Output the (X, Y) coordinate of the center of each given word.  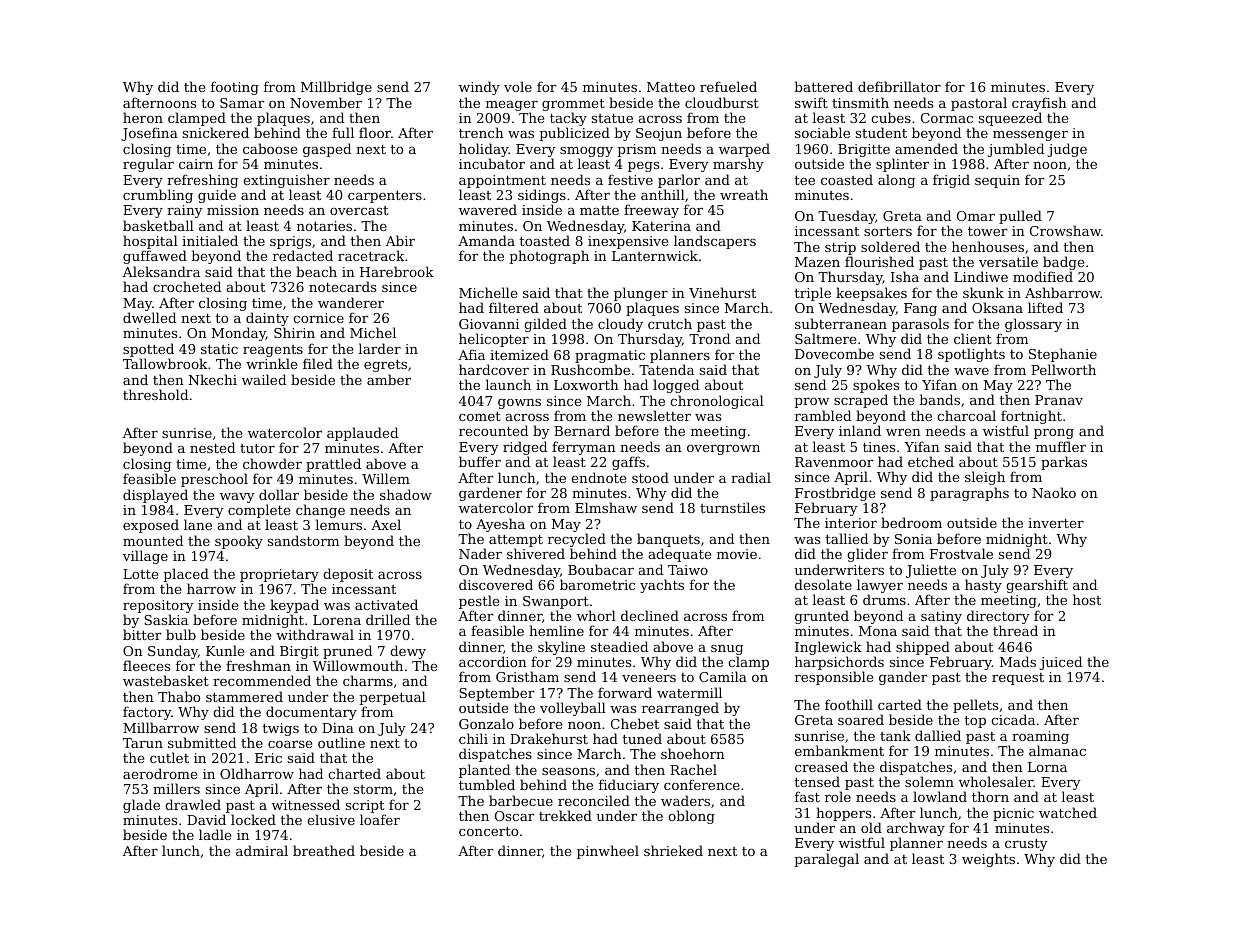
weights (988, 860)
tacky (568, 120)
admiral (262, 850)
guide (217, 196)
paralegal (826, 860)
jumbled (1015, 150)
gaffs (628, 463)
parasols (920, 325)
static (219, 349)
